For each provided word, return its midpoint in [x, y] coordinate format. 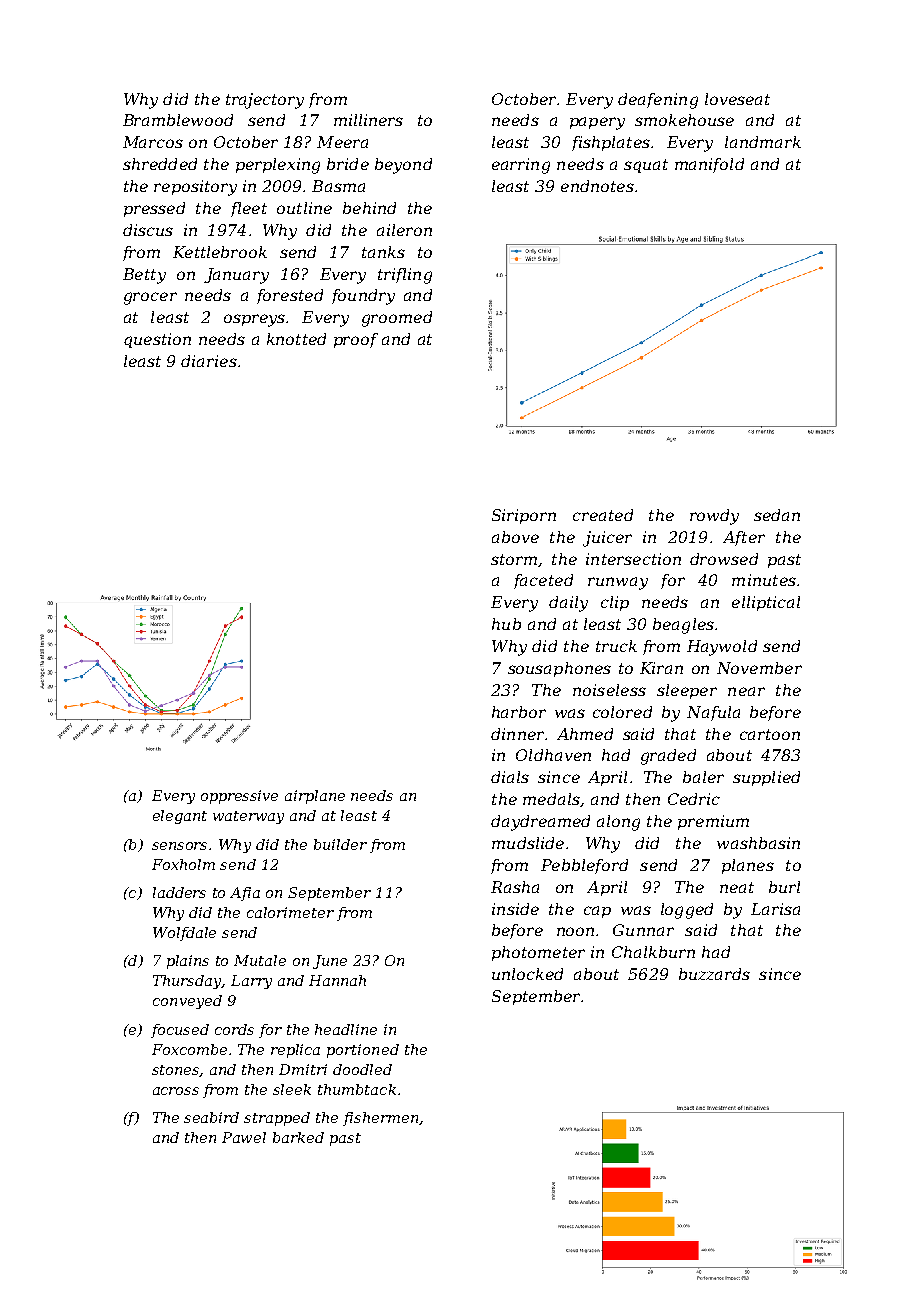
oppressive [239, 797]
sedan [777, 515]
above [515, 537]
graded [668, 757]
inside [515, 909]
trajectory [265, 101]
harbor [519, 712]
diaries [209, 361]
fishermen [380, 1119]
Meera [342, 142]
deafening [658, 101]
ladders [179, 892]
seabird [211, 1117]
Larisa [775, 909]
